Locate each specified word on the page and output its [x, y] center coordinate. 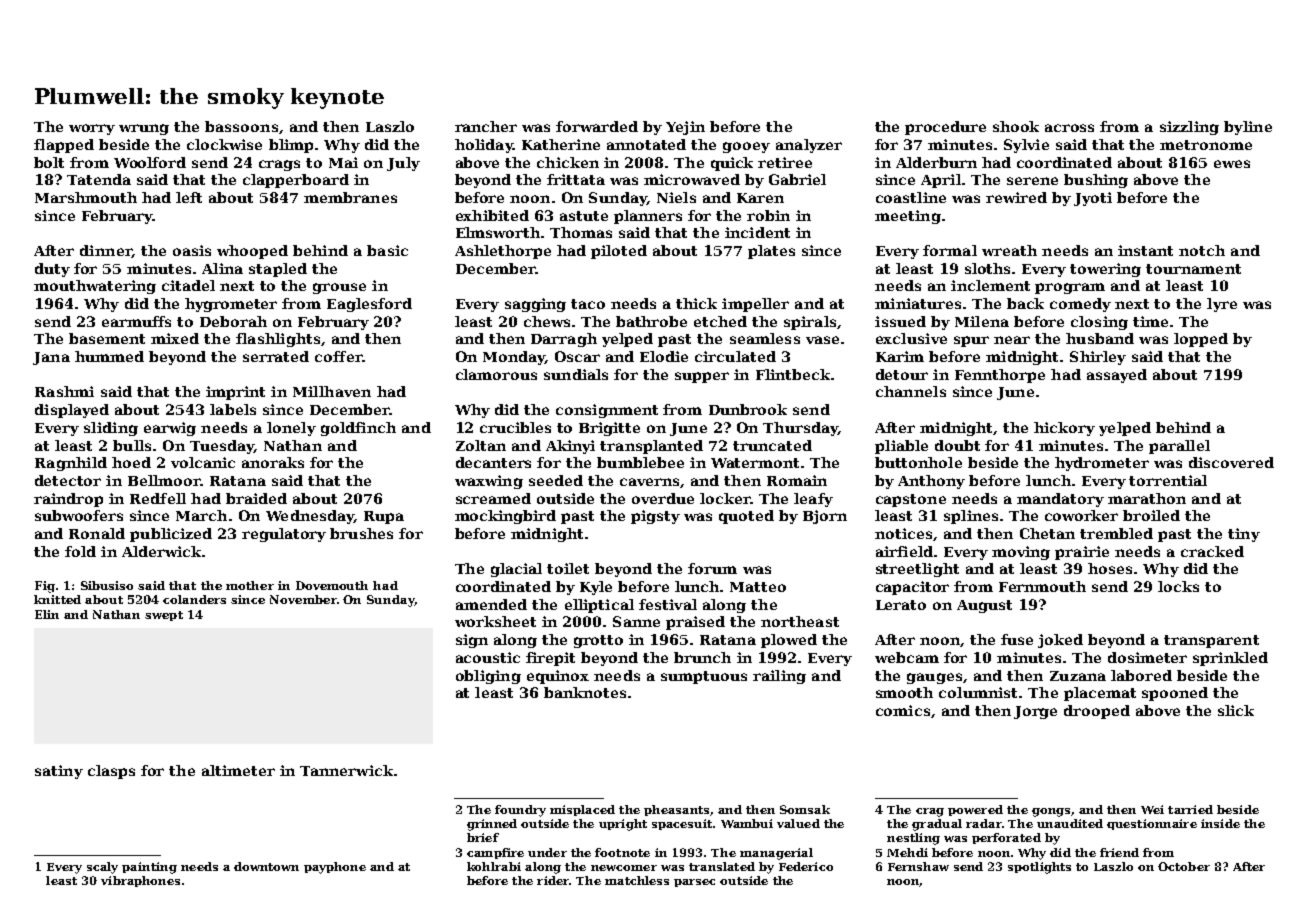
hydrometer [1102, 464]
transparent [1211, 641]
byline [1248, 128]
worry [92, 129]
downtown [266, 866]
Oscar [577, 356]
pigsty [655, 517]
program [1070, 288]
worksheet [495, 621]
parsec [694, 883]
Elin [47, 614]
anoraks [273, 462]
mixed [175, 338]
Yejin [685, 128]
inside [1220, 823]
